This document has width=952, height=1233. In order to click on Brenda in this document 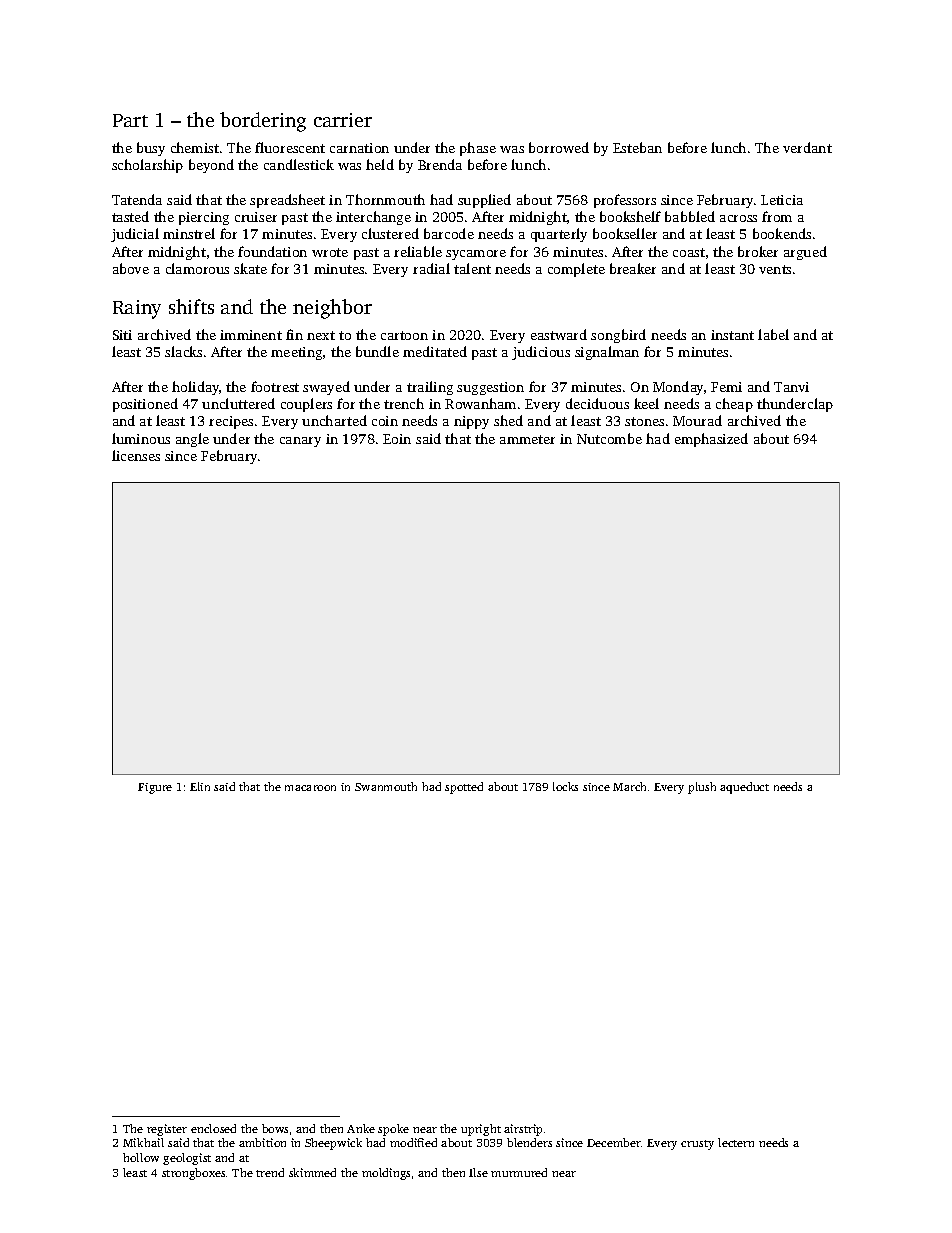, I will do `click(440, 164)`.
